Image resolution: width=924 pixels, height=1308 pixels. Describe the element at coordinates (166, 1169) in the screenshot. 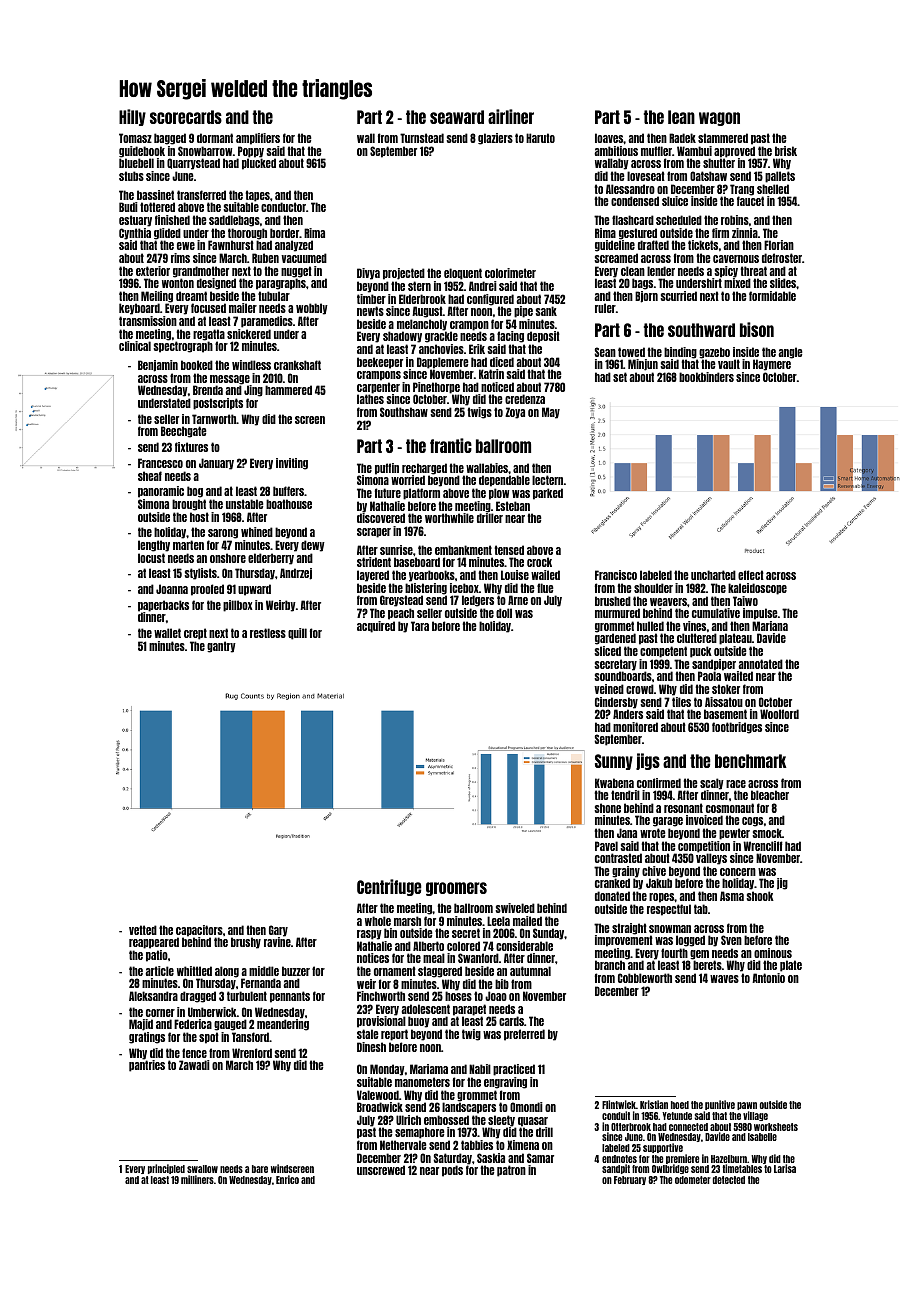

I see `principled` at that location.
